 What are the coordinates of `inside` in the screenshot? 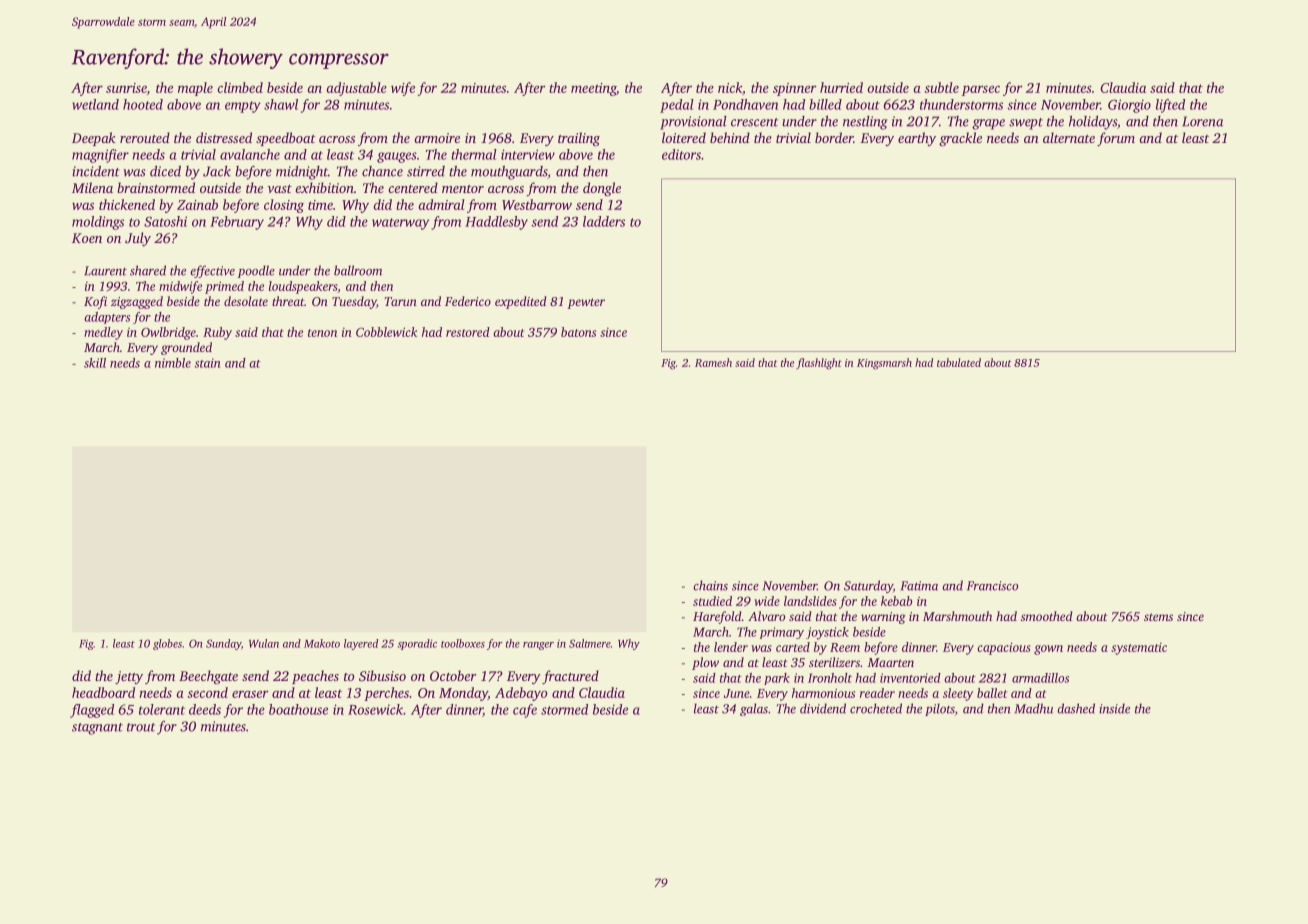 It's located at (1114, 708).
